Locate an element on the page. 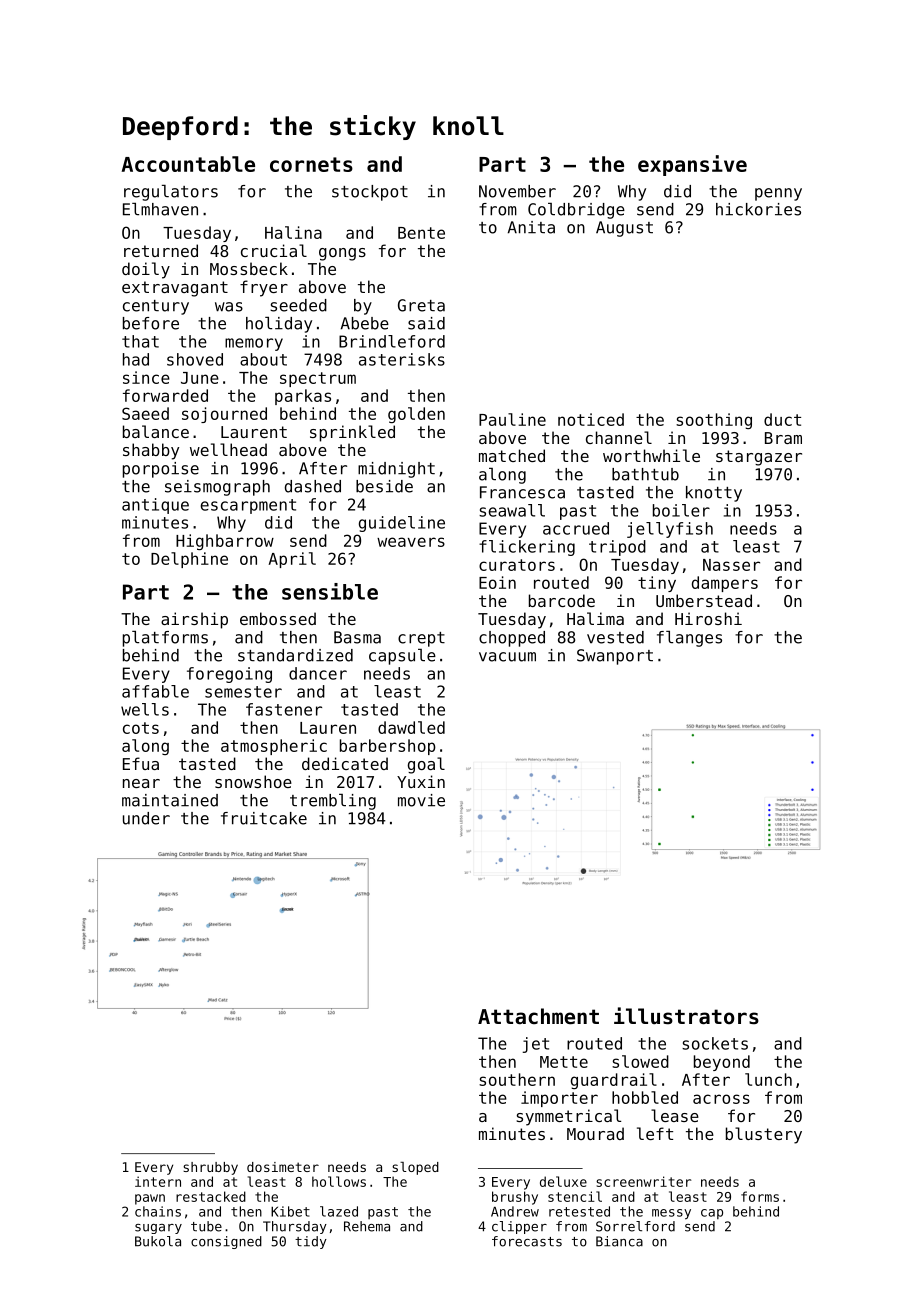 The image size is (924, 1308). Highbarrow is located at coordinates (225, 542).
